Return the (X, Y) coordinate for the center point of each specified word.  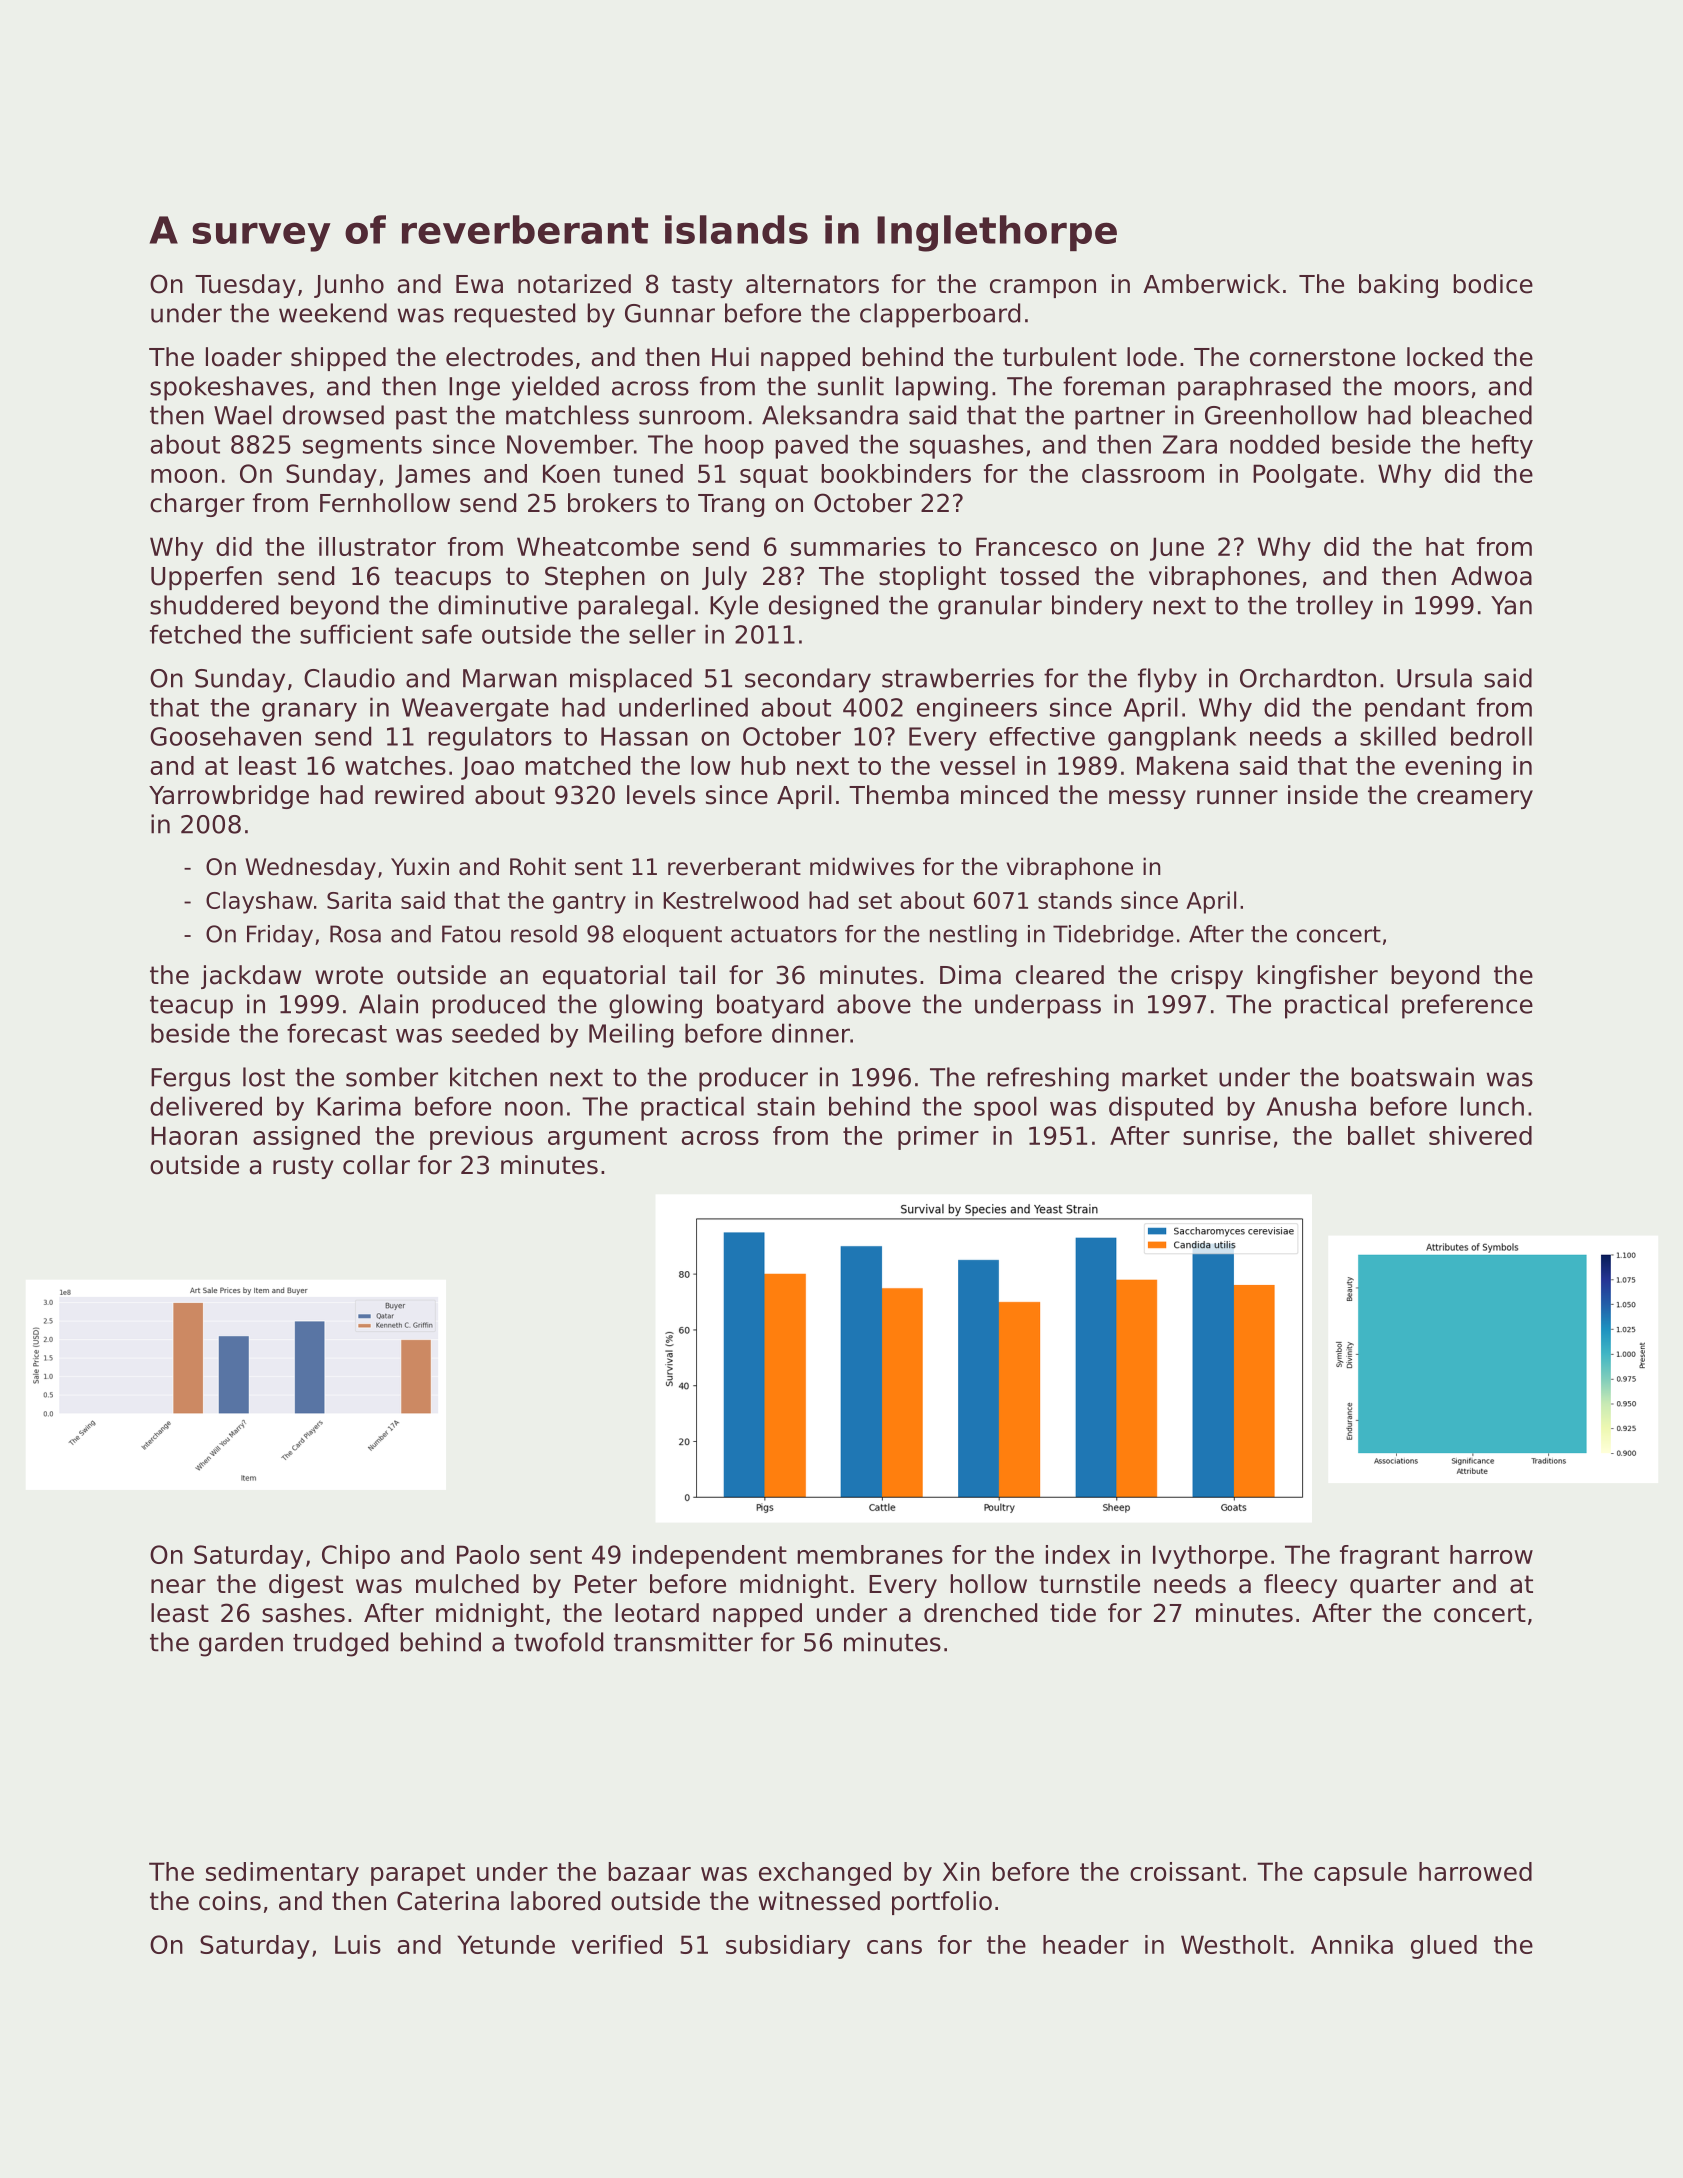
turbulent (1060, 357)
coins (230, 1901)
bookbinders (896, 473)
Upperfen (206, 578)
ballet (1381, 1135)
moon (184, 476)
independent (710, 1557)
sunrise (1227, 1135)
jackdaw (251, 977)
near (178, 1586)
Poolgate (1305, 476)
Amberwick (1211, 284)
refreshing (1048, 1079)
